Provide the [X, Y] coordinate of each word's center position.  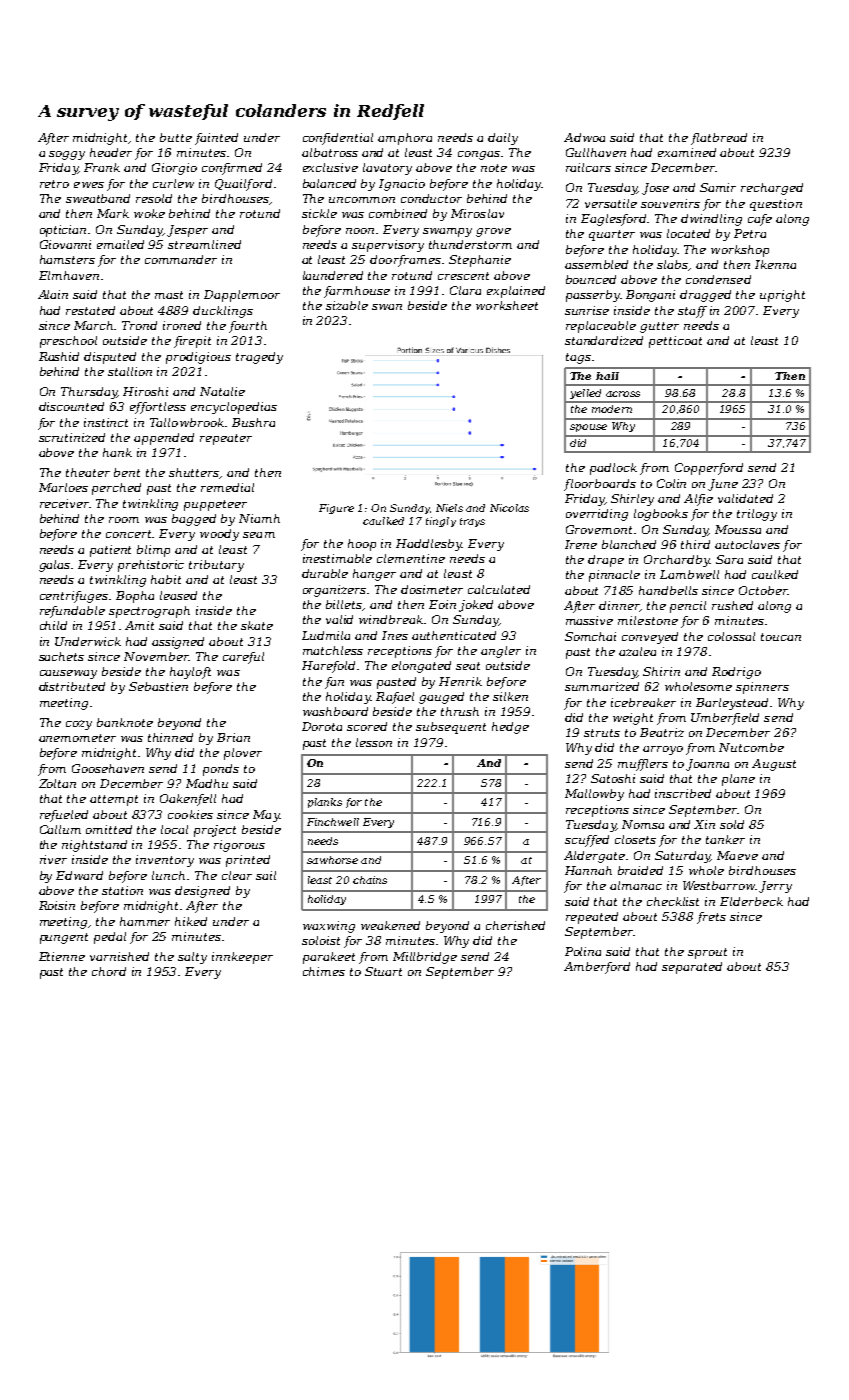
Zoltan [57, 783]
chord [109, 971]
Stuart [383, 971]
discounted [71, 406]
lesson [374, 742]
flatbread [719, 139]
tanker [725, 839]
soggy [67, 155]
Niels [449, 508]
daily [503, 139]
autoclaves [747, 544]
